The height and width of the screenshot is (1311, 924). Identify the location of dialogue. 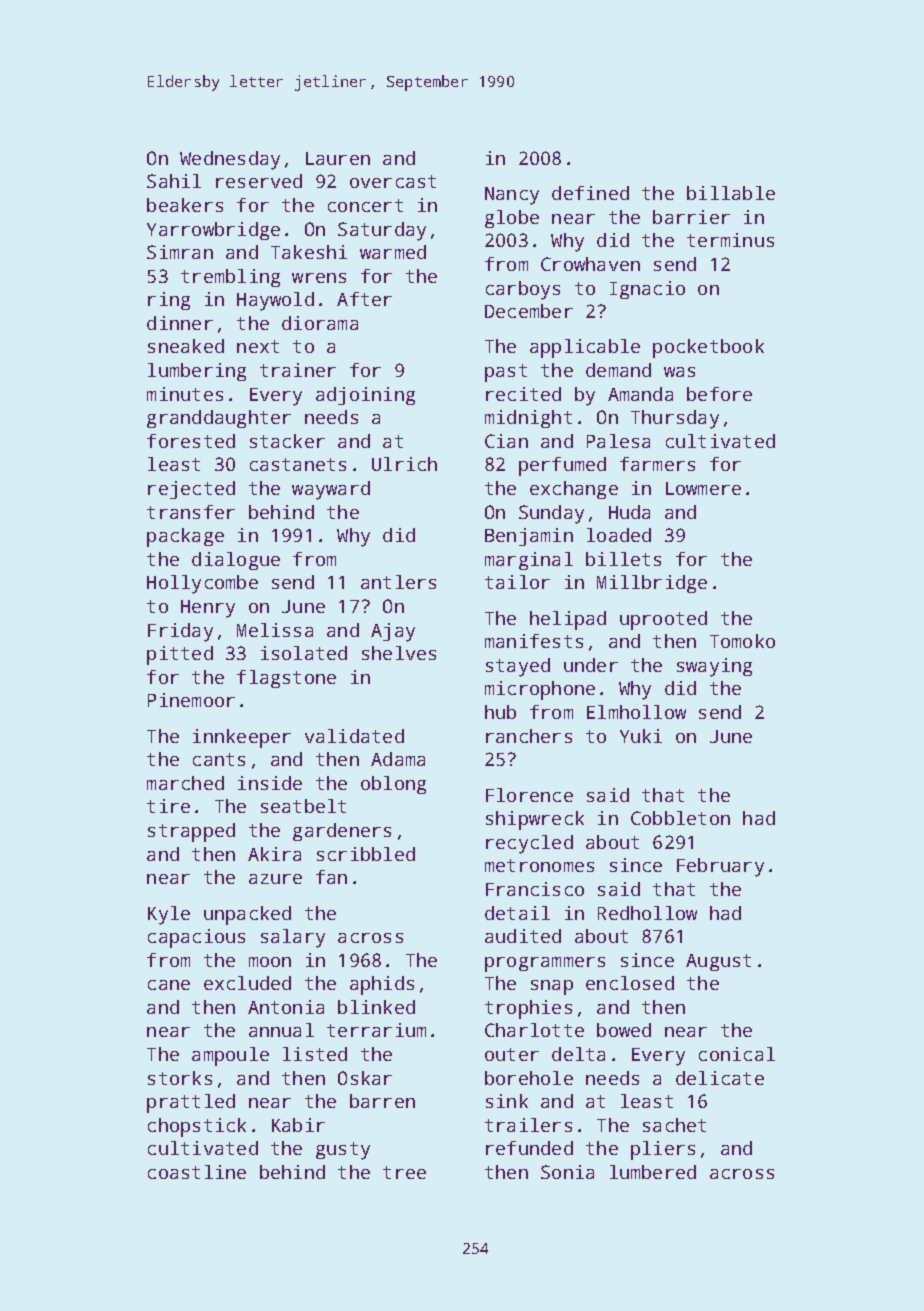
(236, 561).
